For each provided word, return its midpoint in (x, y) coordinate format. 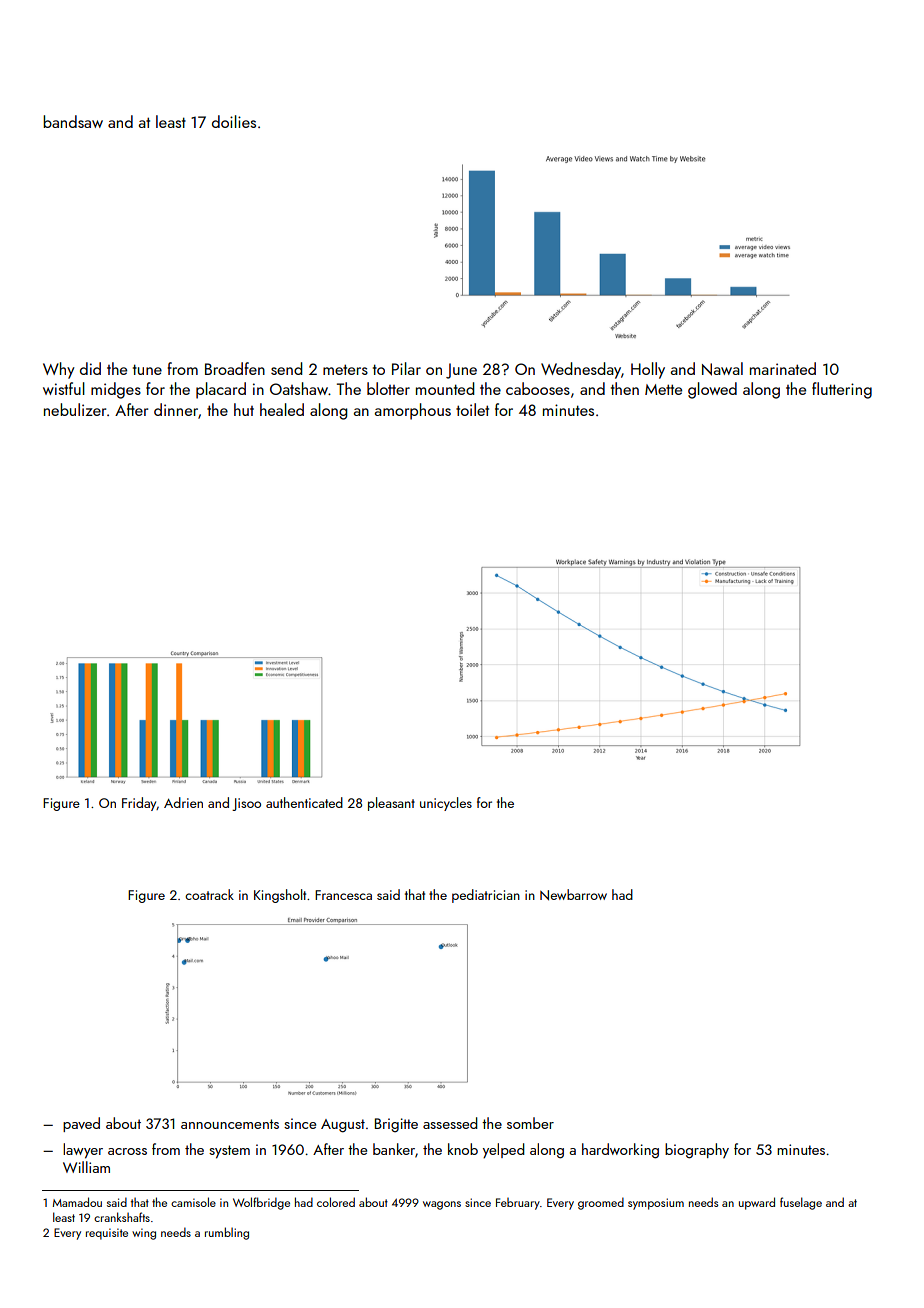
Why (59, 370)
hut (244, 409)
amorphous (413, 411)
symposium (656, 1204)
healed (282, 409)
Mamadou (77, 1202)
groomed (601, 1203)
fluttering (842, 390)
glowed (712, 390)
